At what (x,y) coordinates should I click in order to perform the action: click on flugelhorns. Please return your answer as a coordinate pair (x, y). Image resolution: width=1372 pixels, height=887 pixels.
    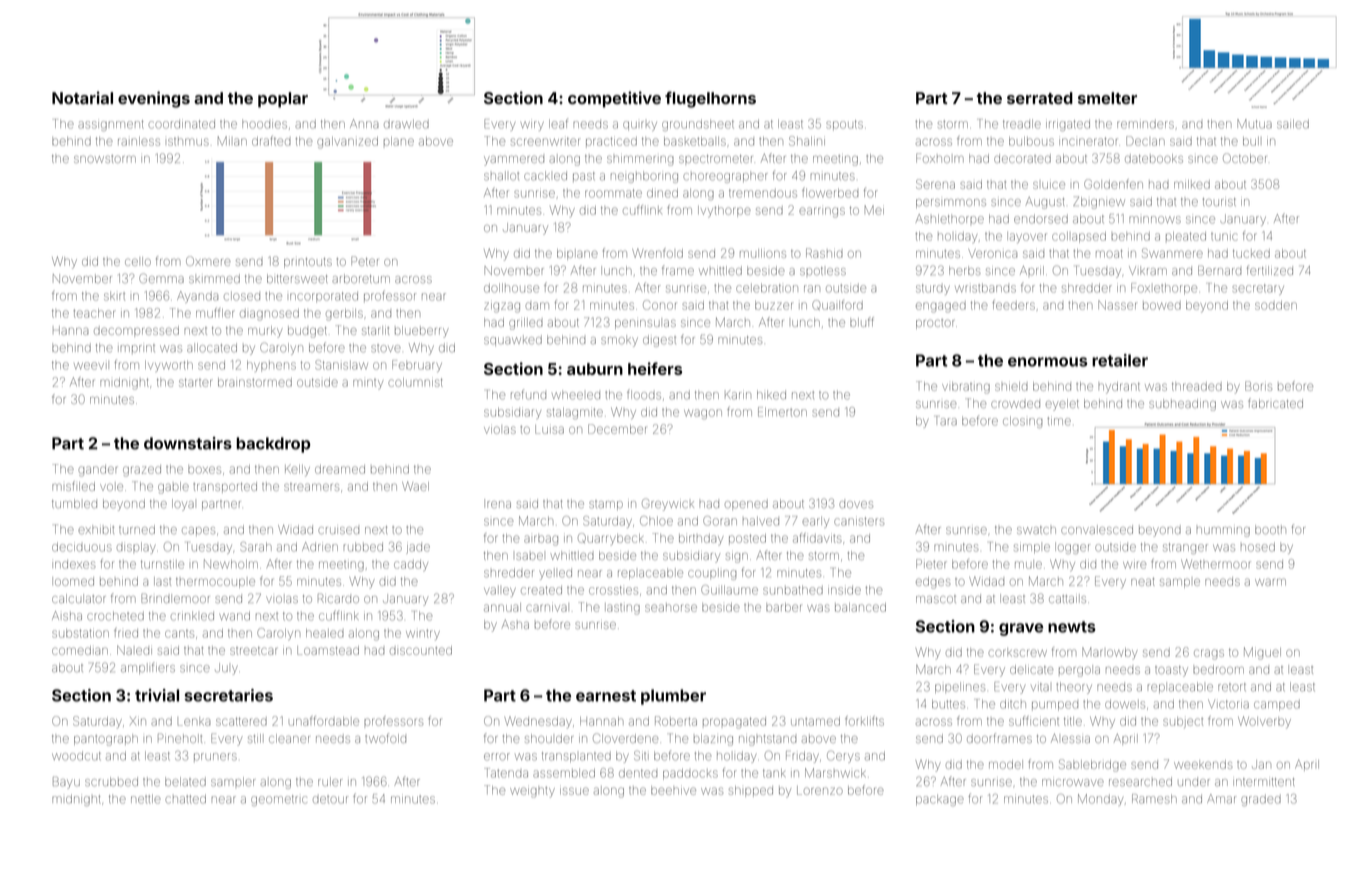
    Looking at the image, I should click on (710, 99).
